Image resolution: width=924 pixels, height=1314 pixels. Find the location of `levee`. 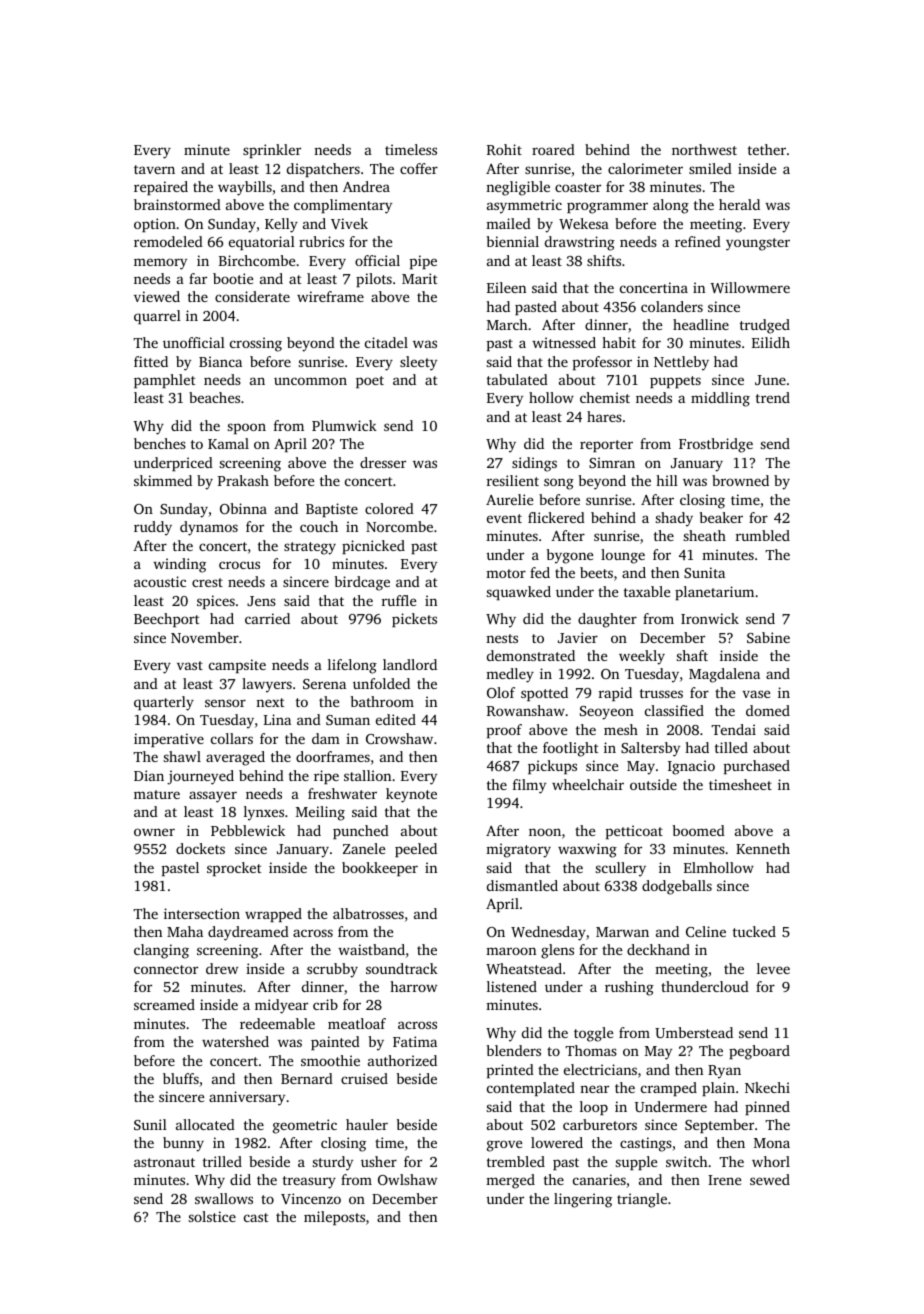

levee is located at coordinates (773, 968).
